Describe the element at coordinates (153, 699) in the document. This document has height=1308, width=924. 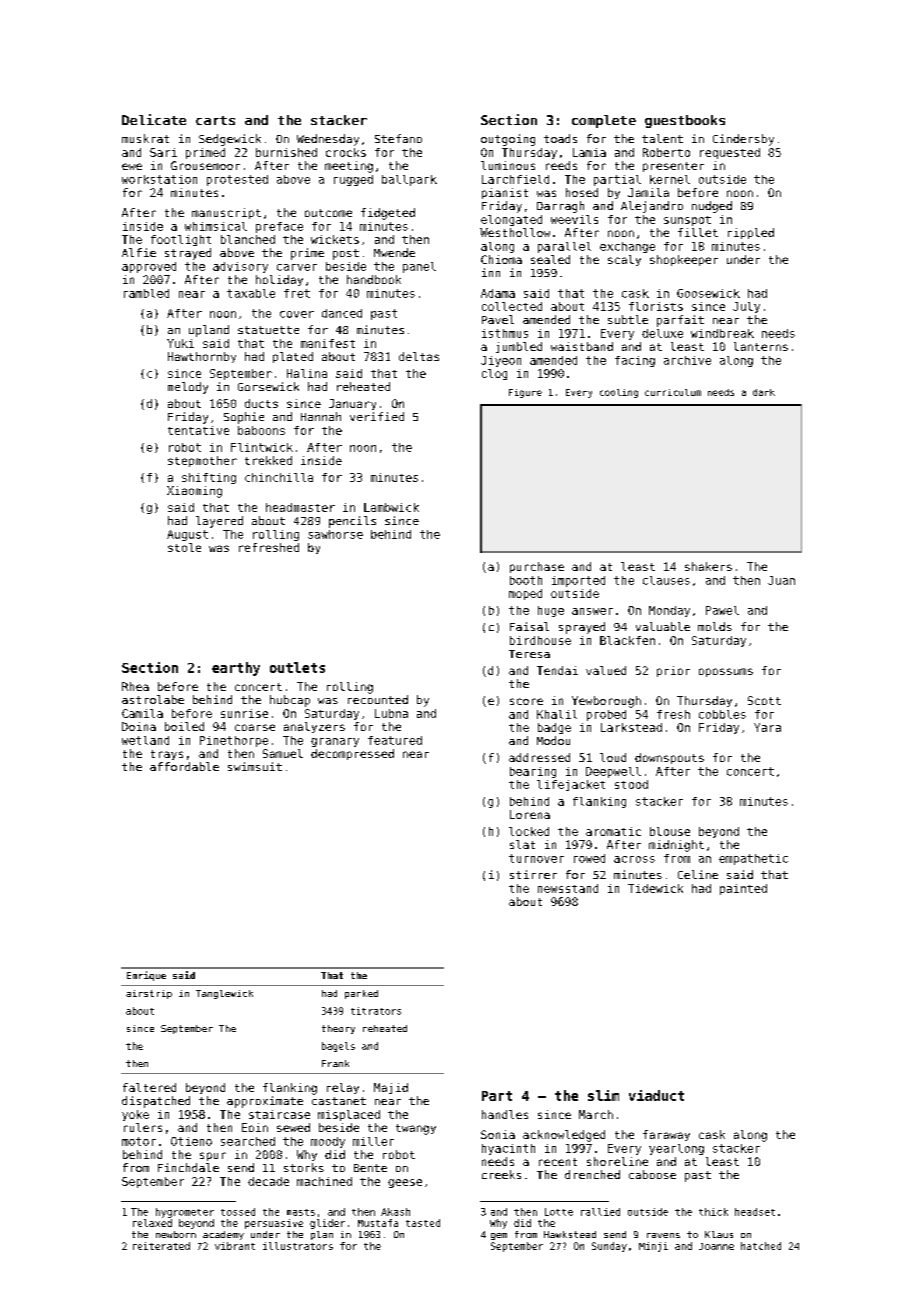
I see `astrolabe` at that location.
